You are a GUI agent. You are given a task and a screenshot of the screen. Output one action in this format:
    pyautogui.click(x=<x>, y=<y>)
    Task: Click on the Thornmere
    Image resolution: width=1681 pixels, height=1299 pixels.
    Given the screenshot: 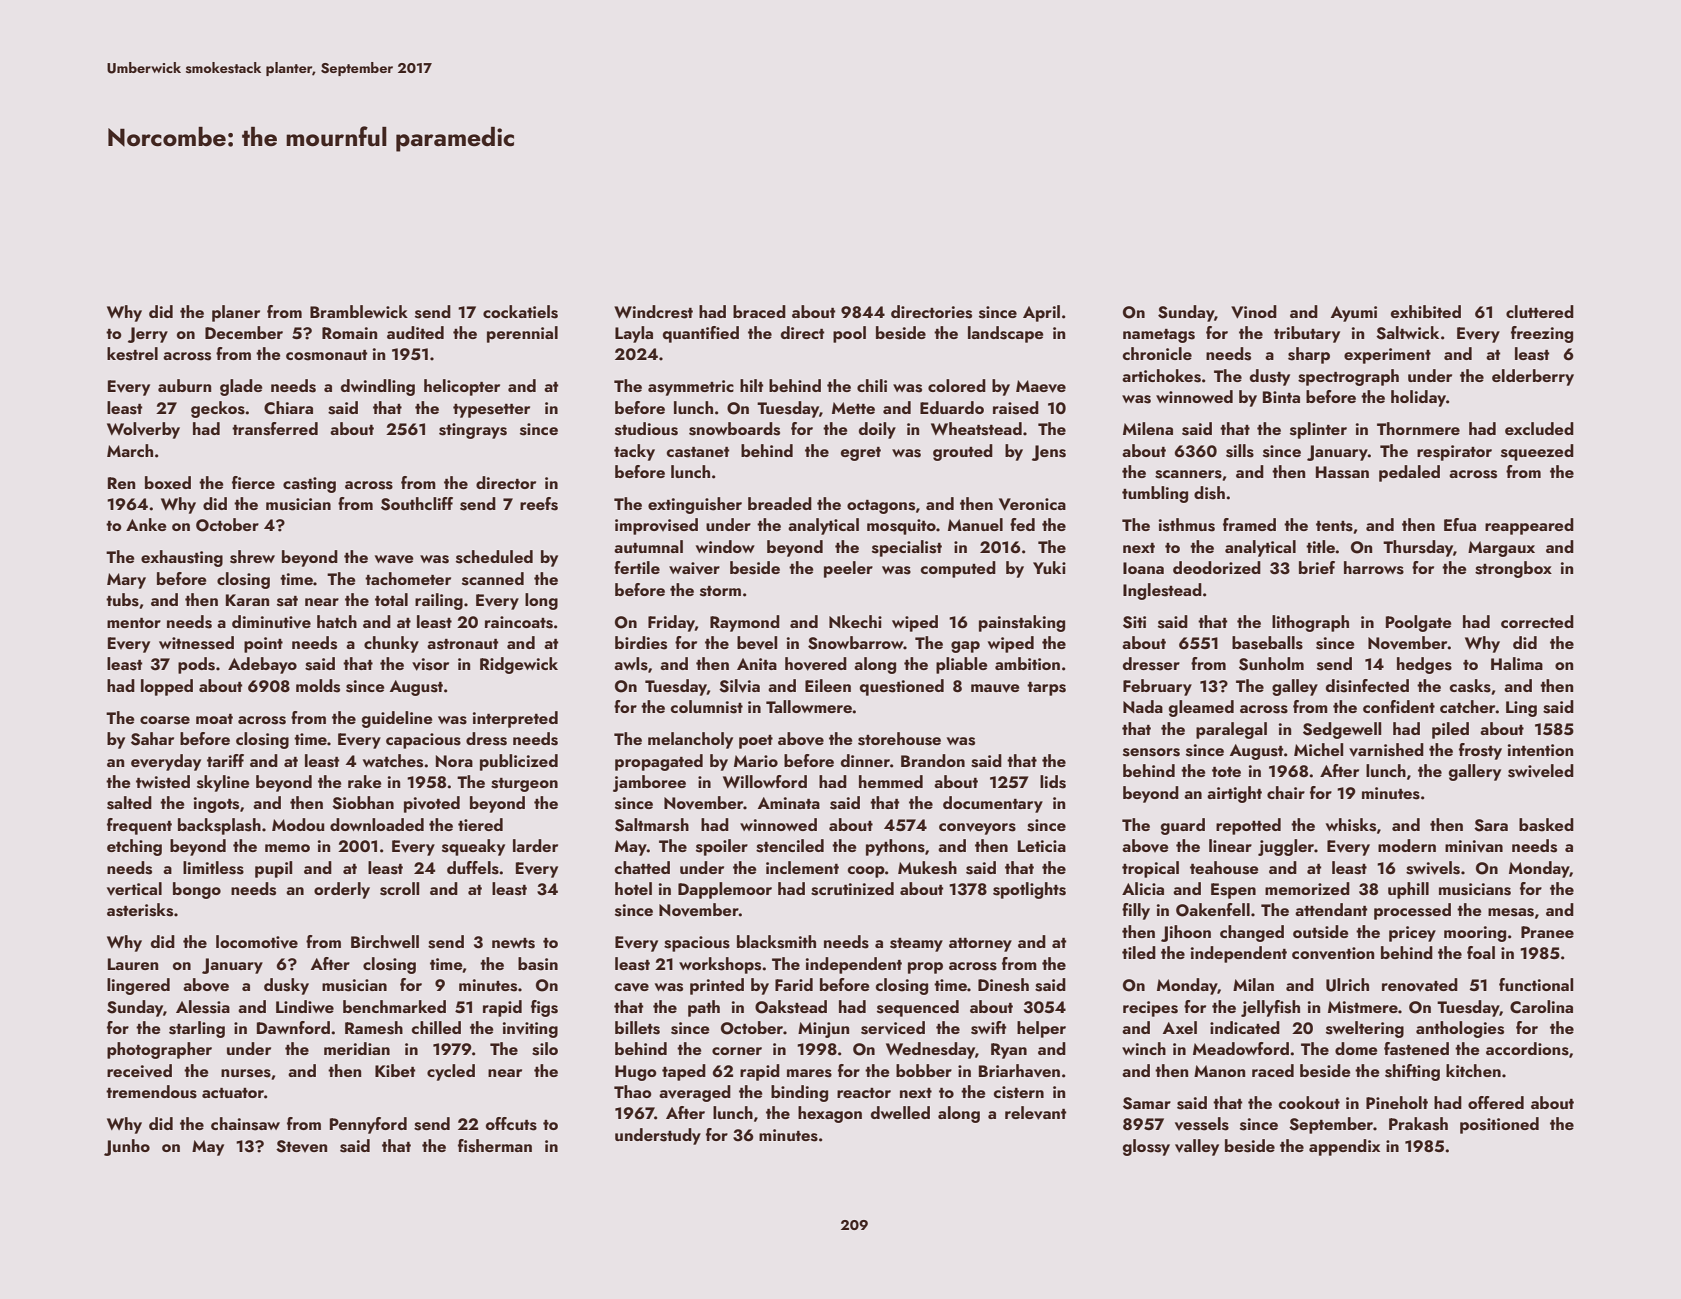 What is the action you would take?
    pyautogui.click(x=1418, y=428)
